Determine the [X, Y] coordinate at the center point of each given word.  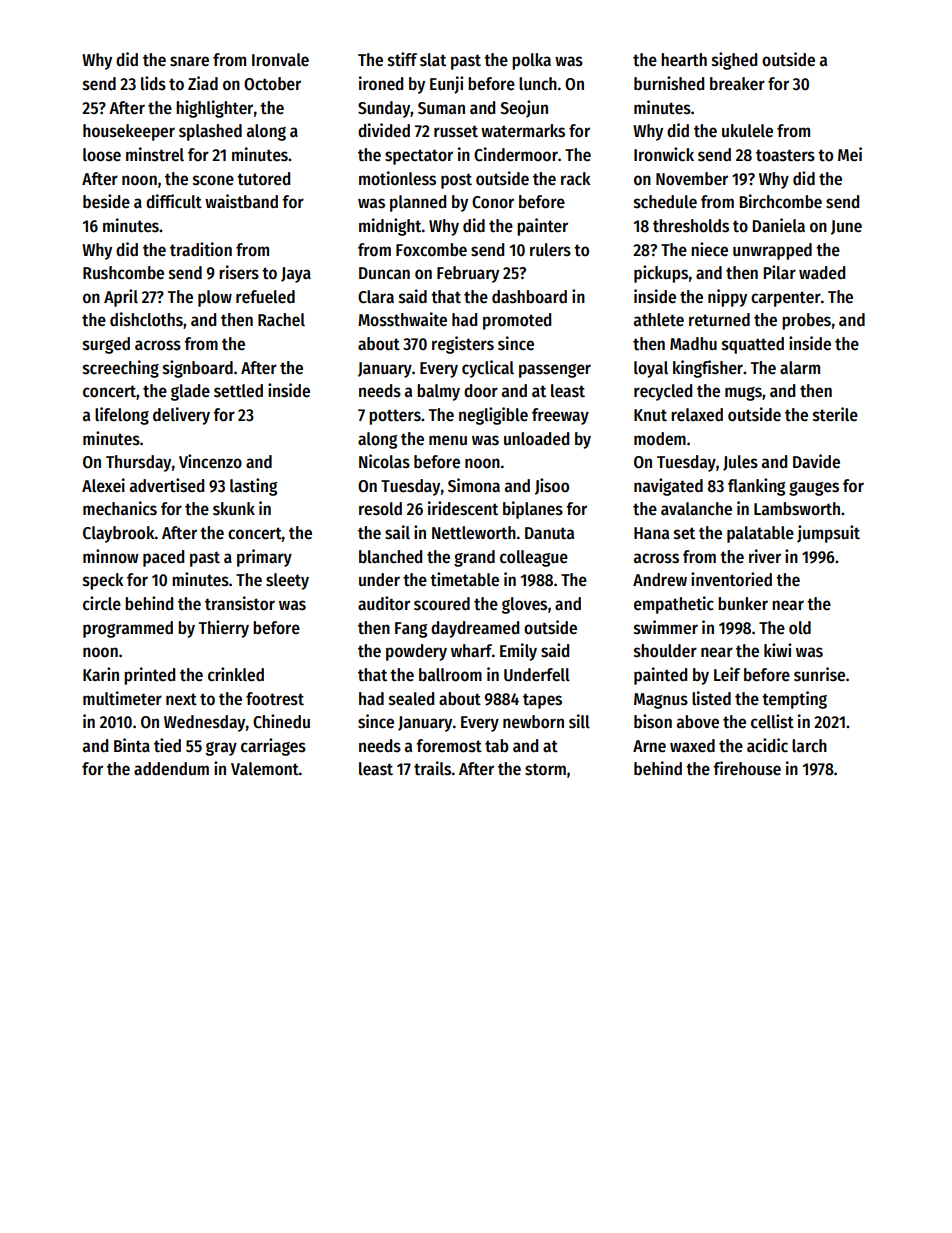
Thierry [224, 629]
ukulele [747, 131]
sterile [835, 414]
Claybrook [119, 534]
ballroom [450, 675]
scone [213, 180]
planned [418, 203]
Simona [474, 485]
